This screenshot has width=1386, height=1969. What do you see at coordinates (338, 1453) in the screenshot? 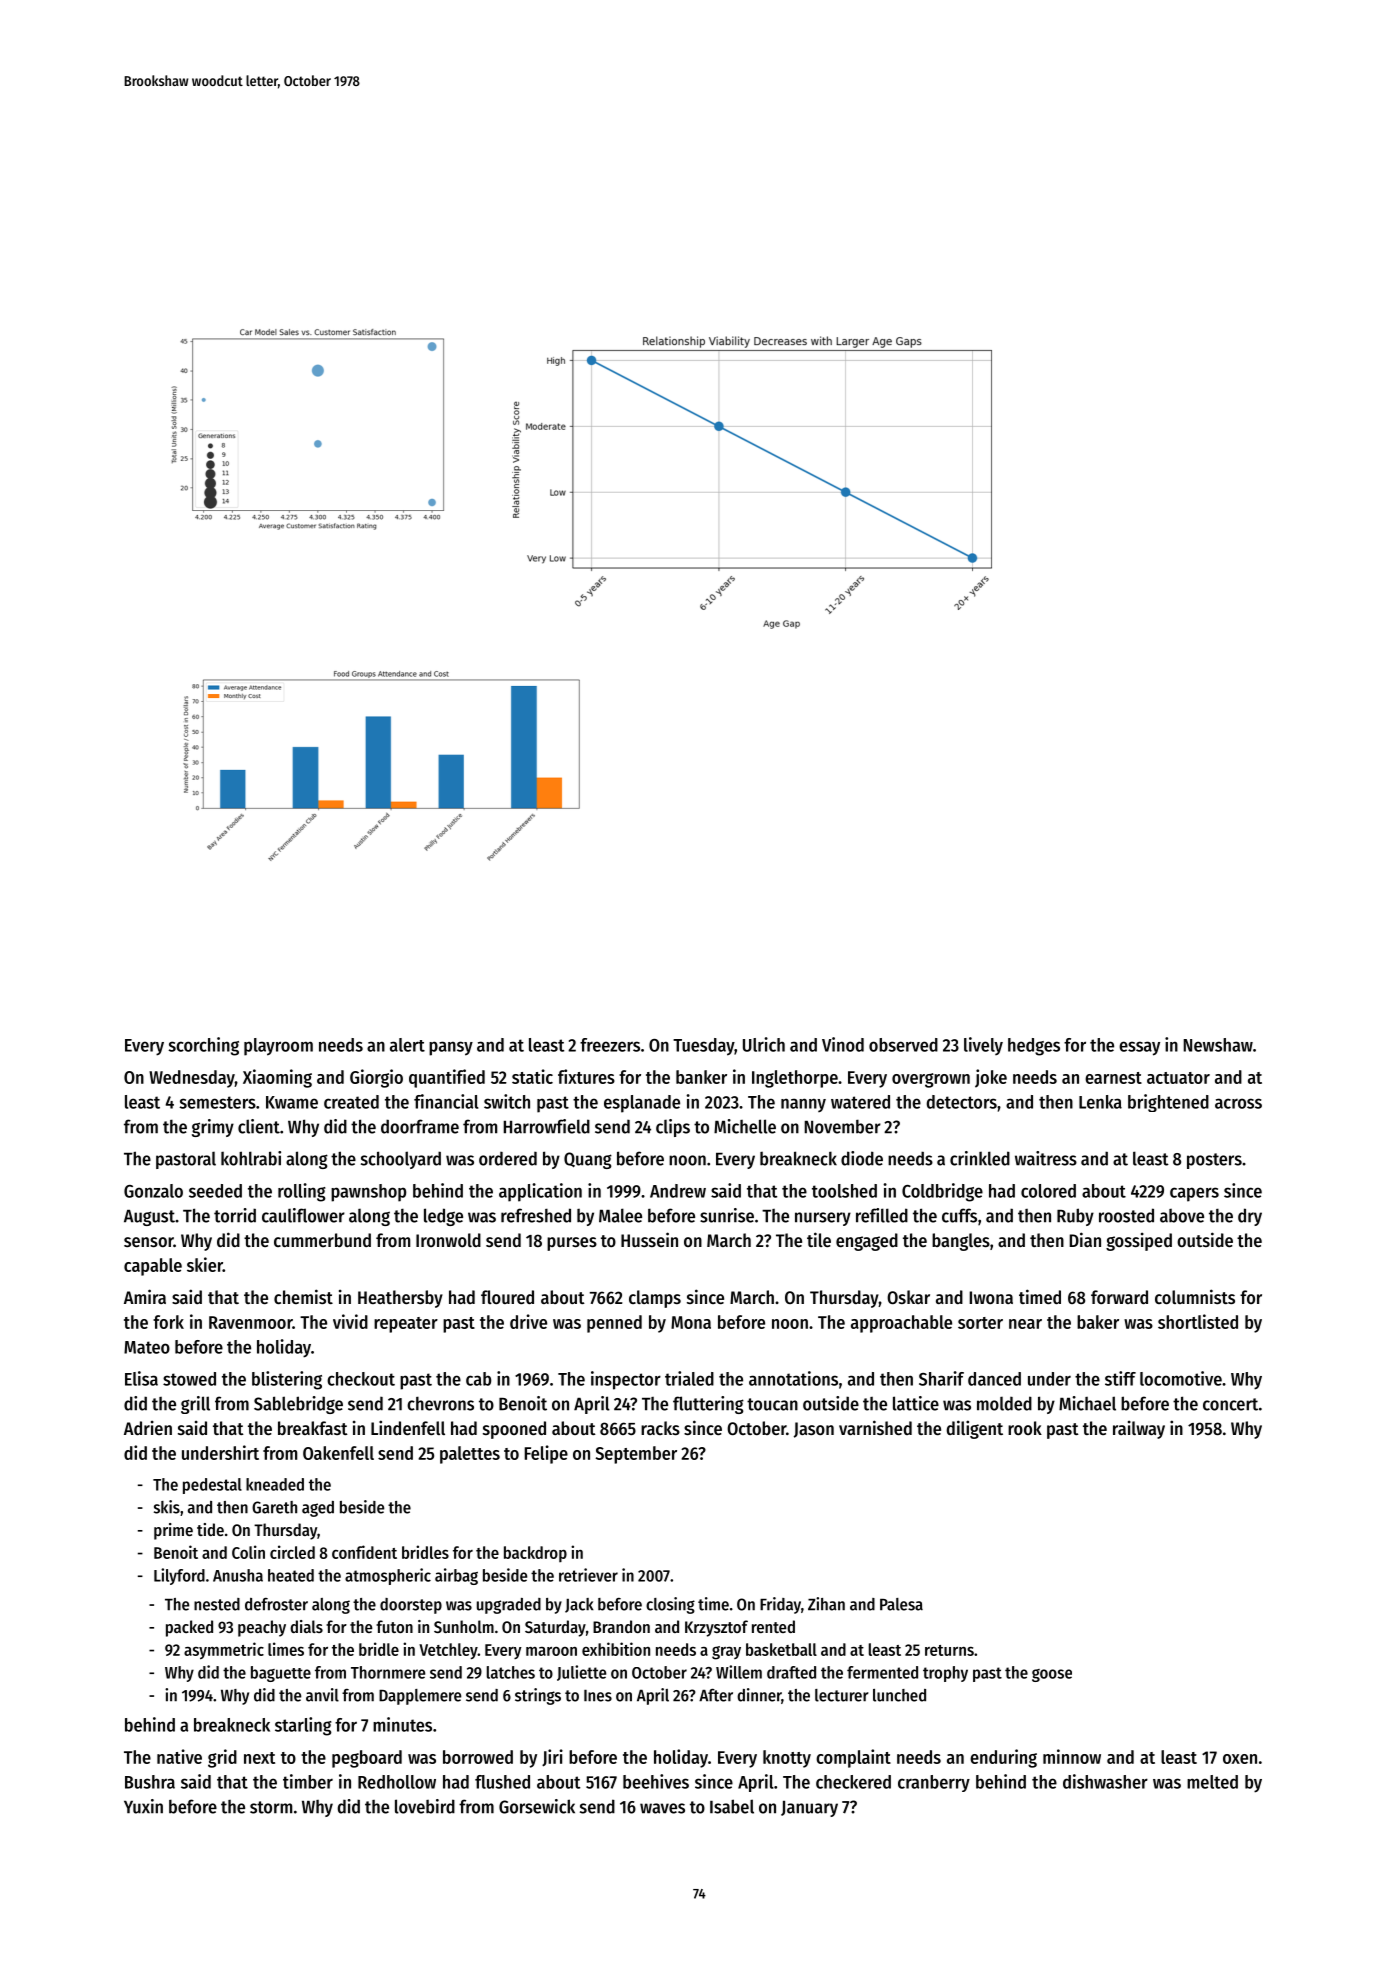
I see `Oakenfell` at bounding box center [338, 1453].
